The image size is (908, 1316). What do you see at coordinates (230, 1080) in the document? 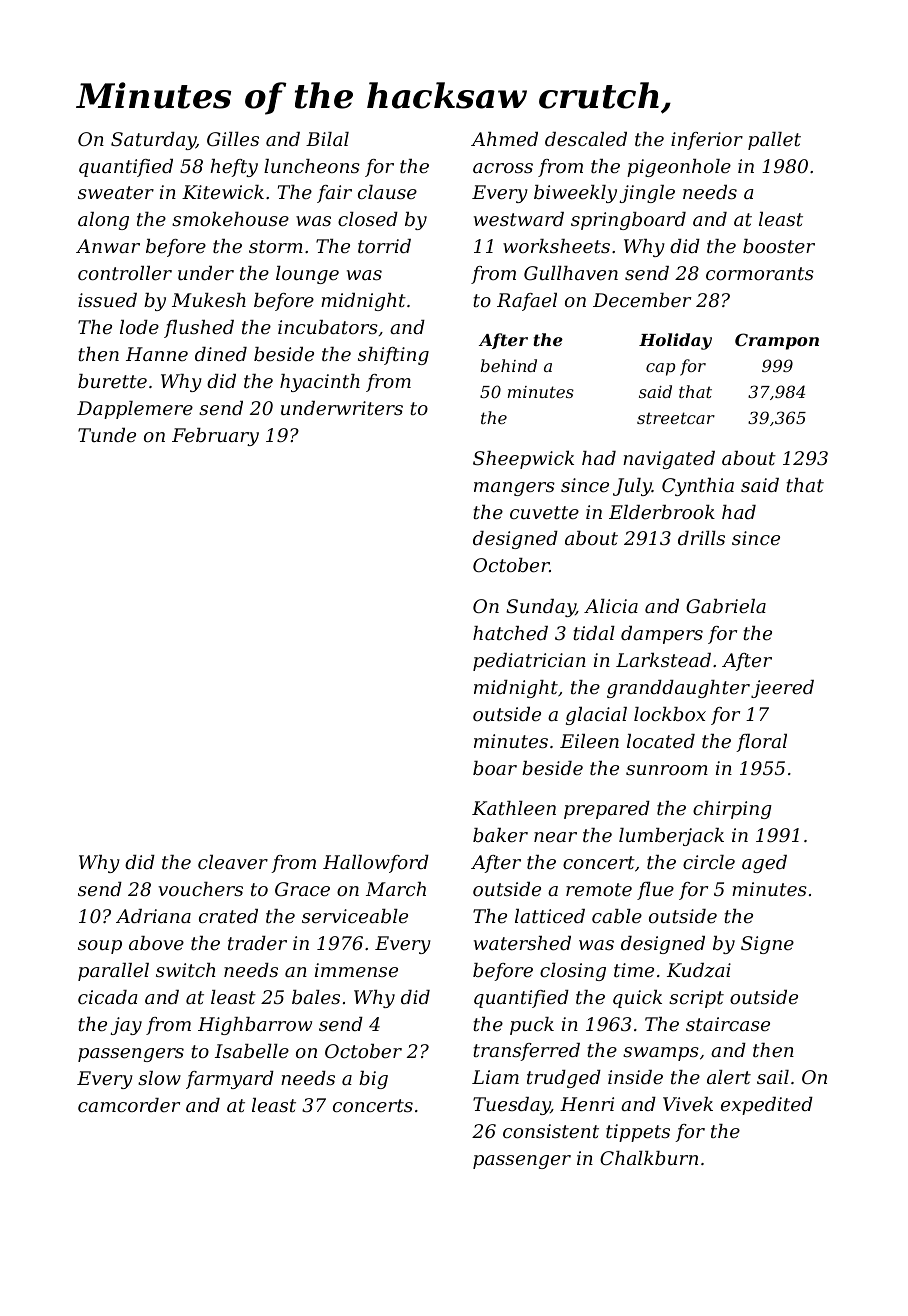
I see `farmyard` at bounding box center [230, 1080].
